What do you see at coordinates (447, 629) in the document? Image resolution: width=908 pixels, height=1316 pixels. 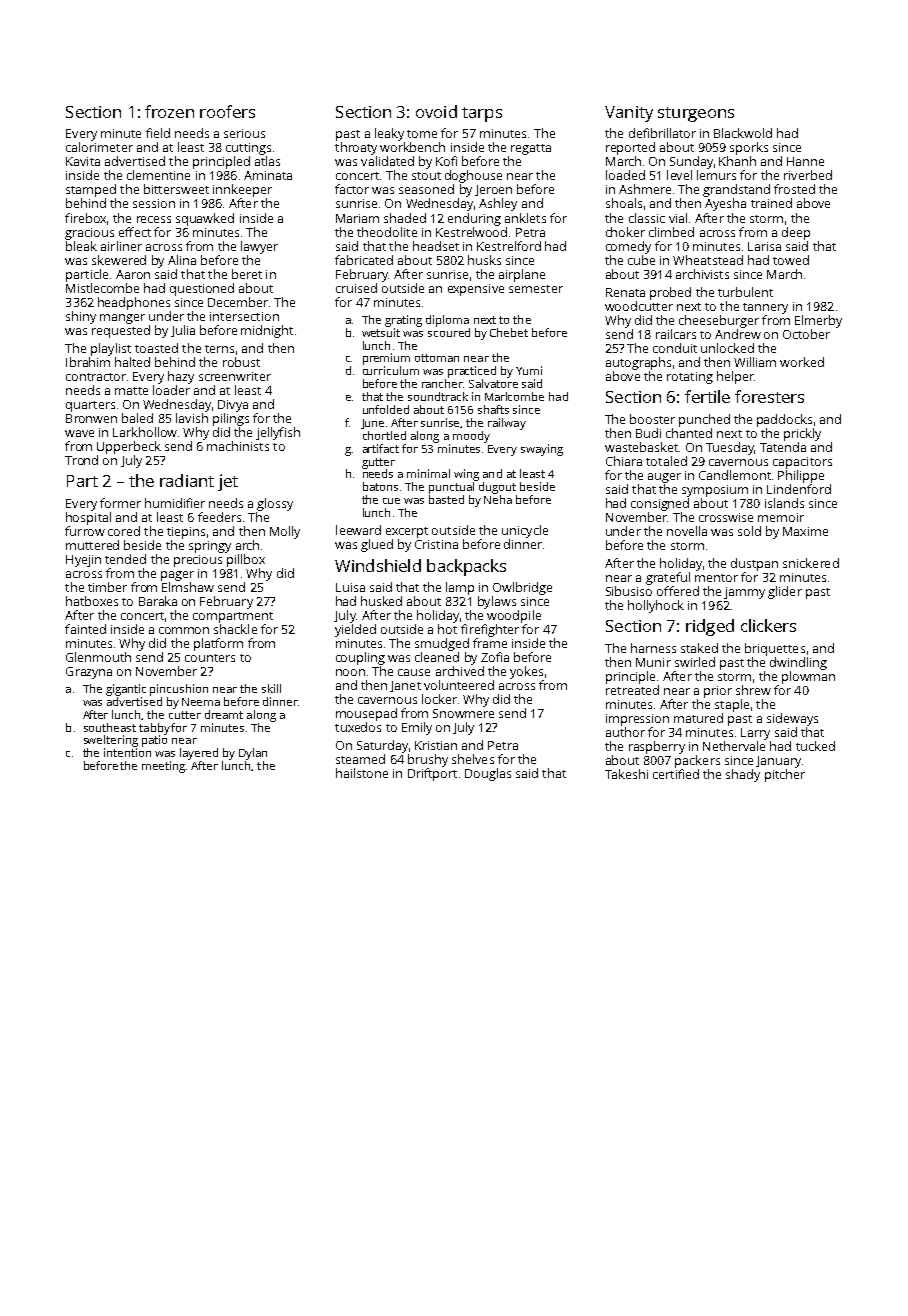 I see `hot` at bounding box center [447, 629].
